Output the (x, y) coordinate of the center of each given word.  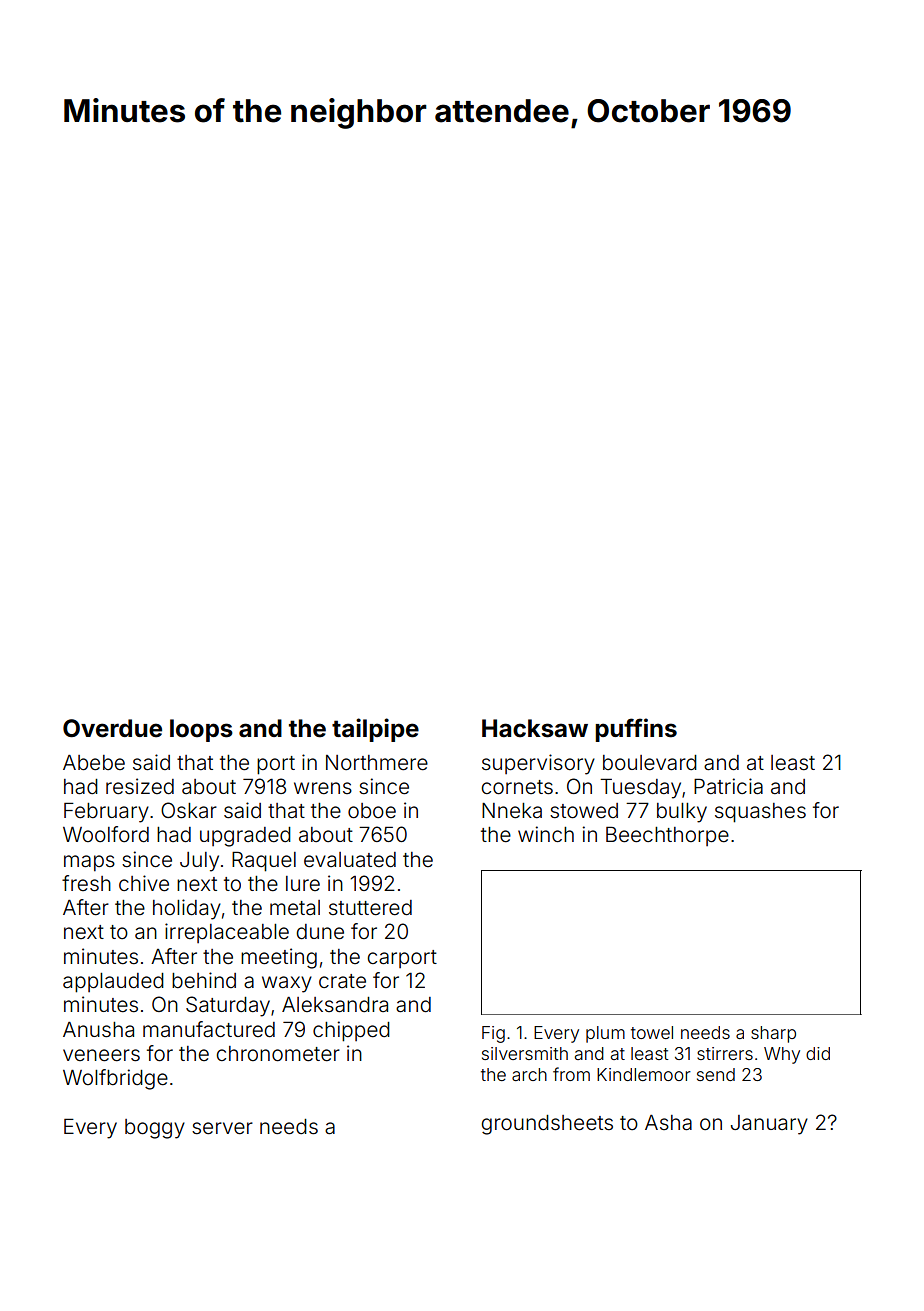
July (199, 862)
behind (204, 980)
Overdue (112, 728)
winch (546, 834)
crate (342, 981)
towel (652, 1032)
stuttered (370, 908)
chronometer (278, 1054)
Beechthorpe (667, 836)
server (222, 1128)
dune (320, 932)
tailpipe (375, 730)
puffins (636, 730)
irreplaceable (227, 933)
